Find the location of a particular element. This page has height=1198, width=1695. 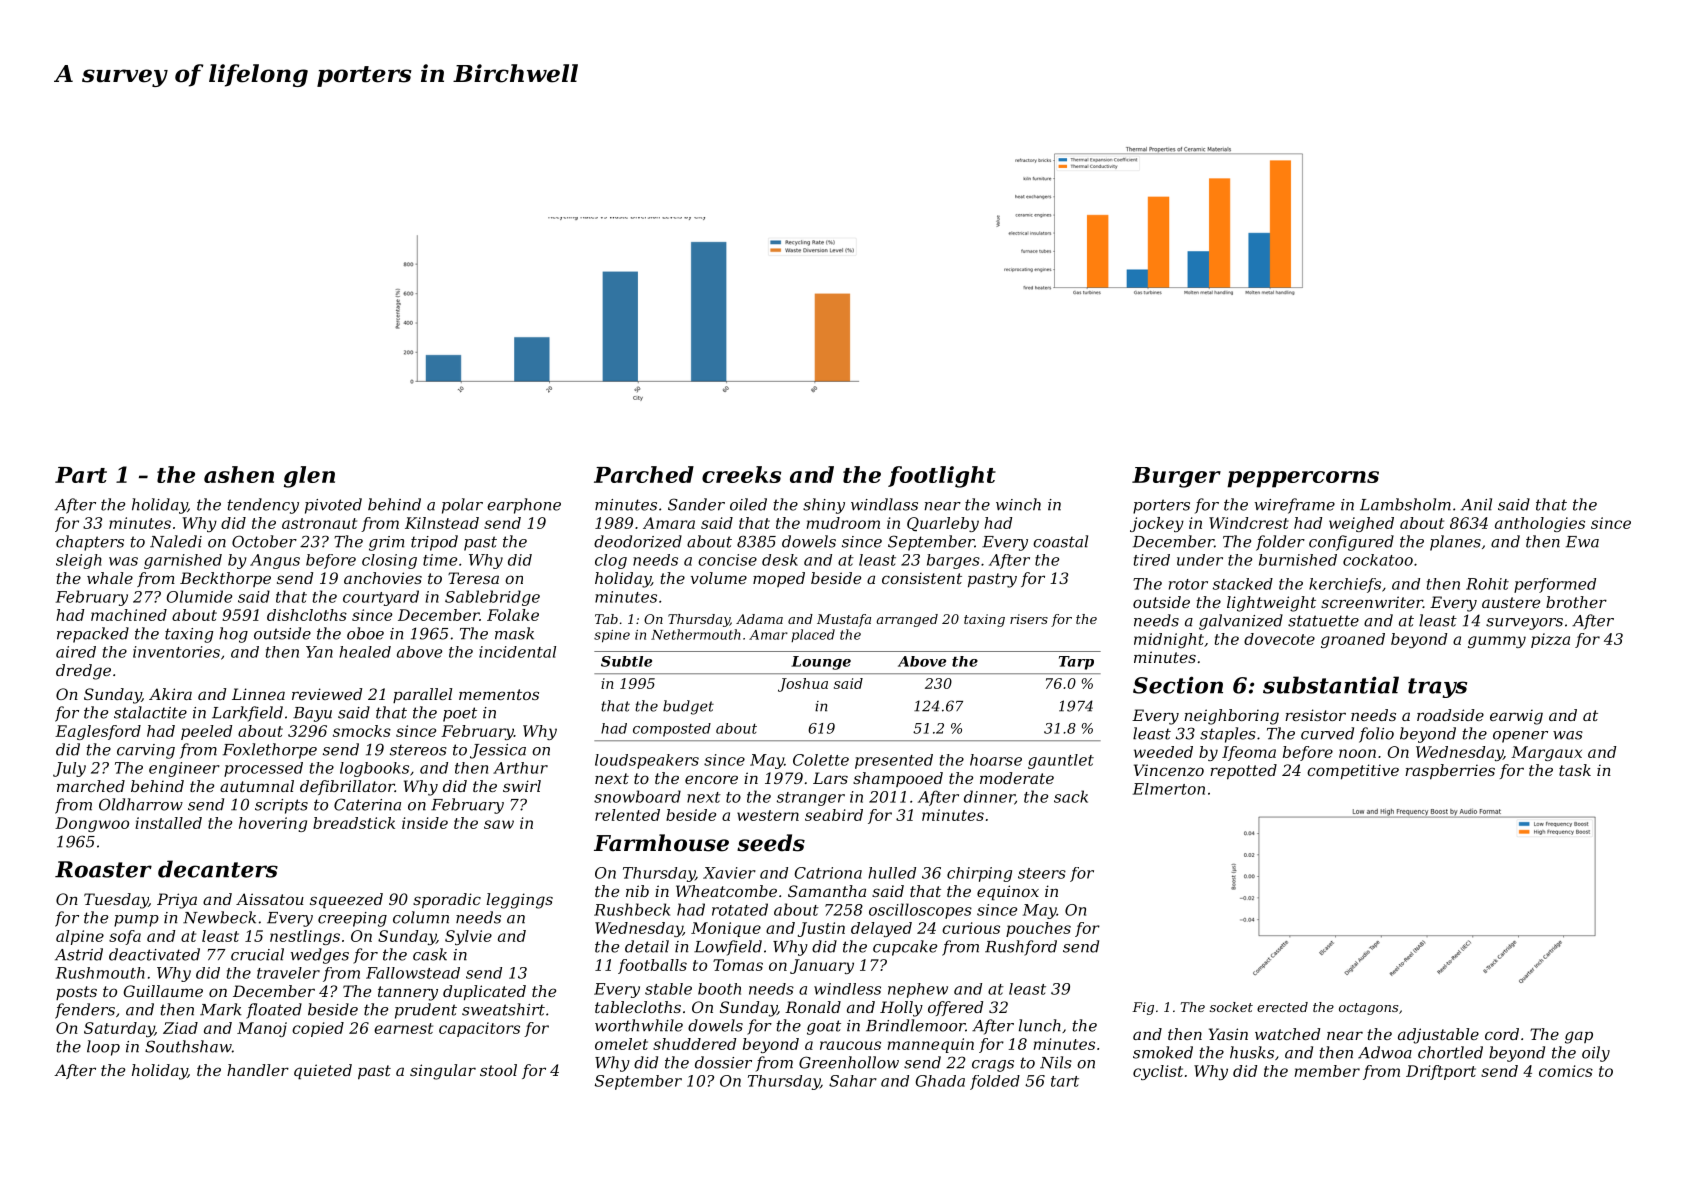

footlight is located at coordinates (942, 477).
